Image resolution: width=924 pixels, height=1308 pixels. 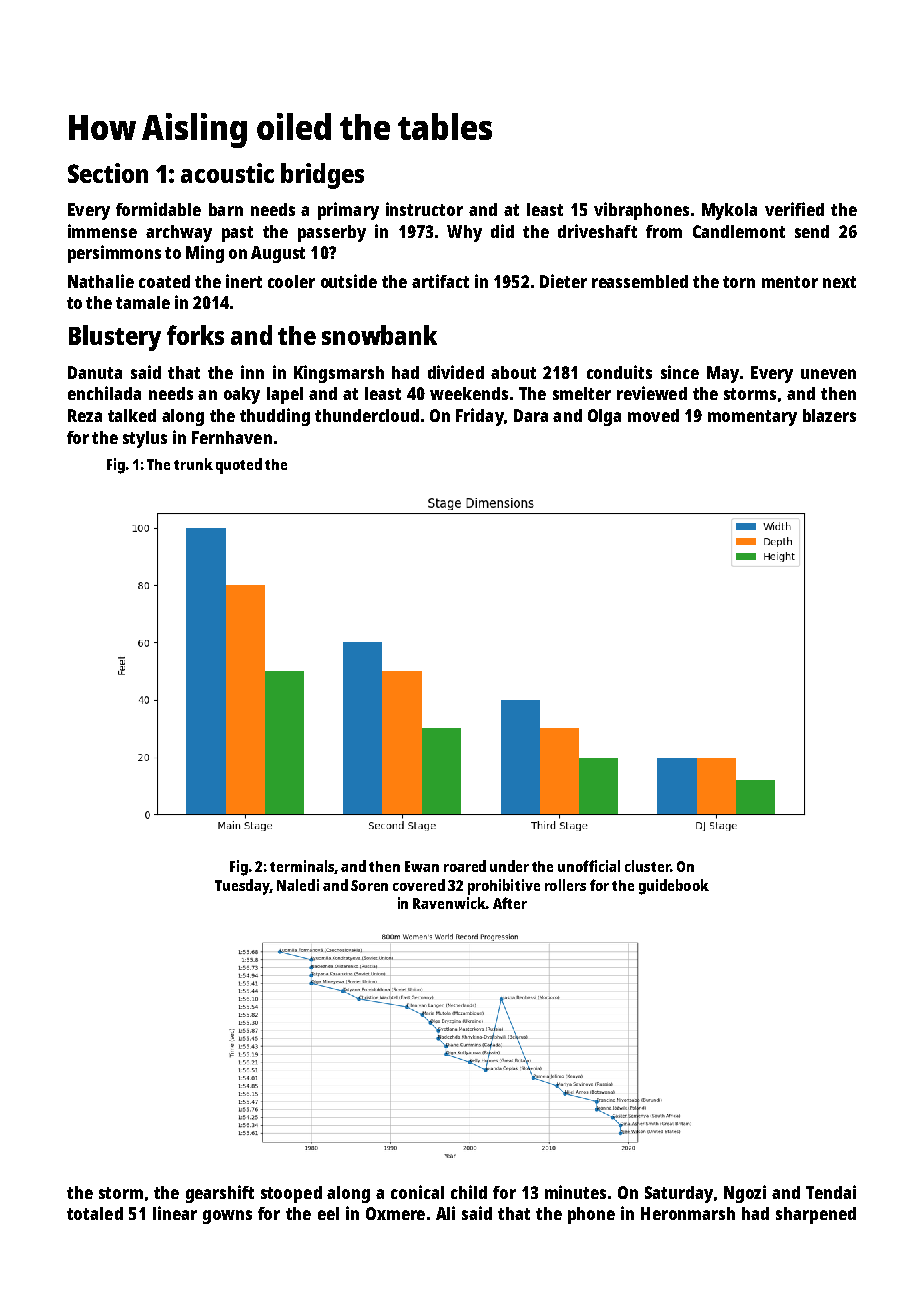 I want to click on roared, so click(x=465, y=866).
